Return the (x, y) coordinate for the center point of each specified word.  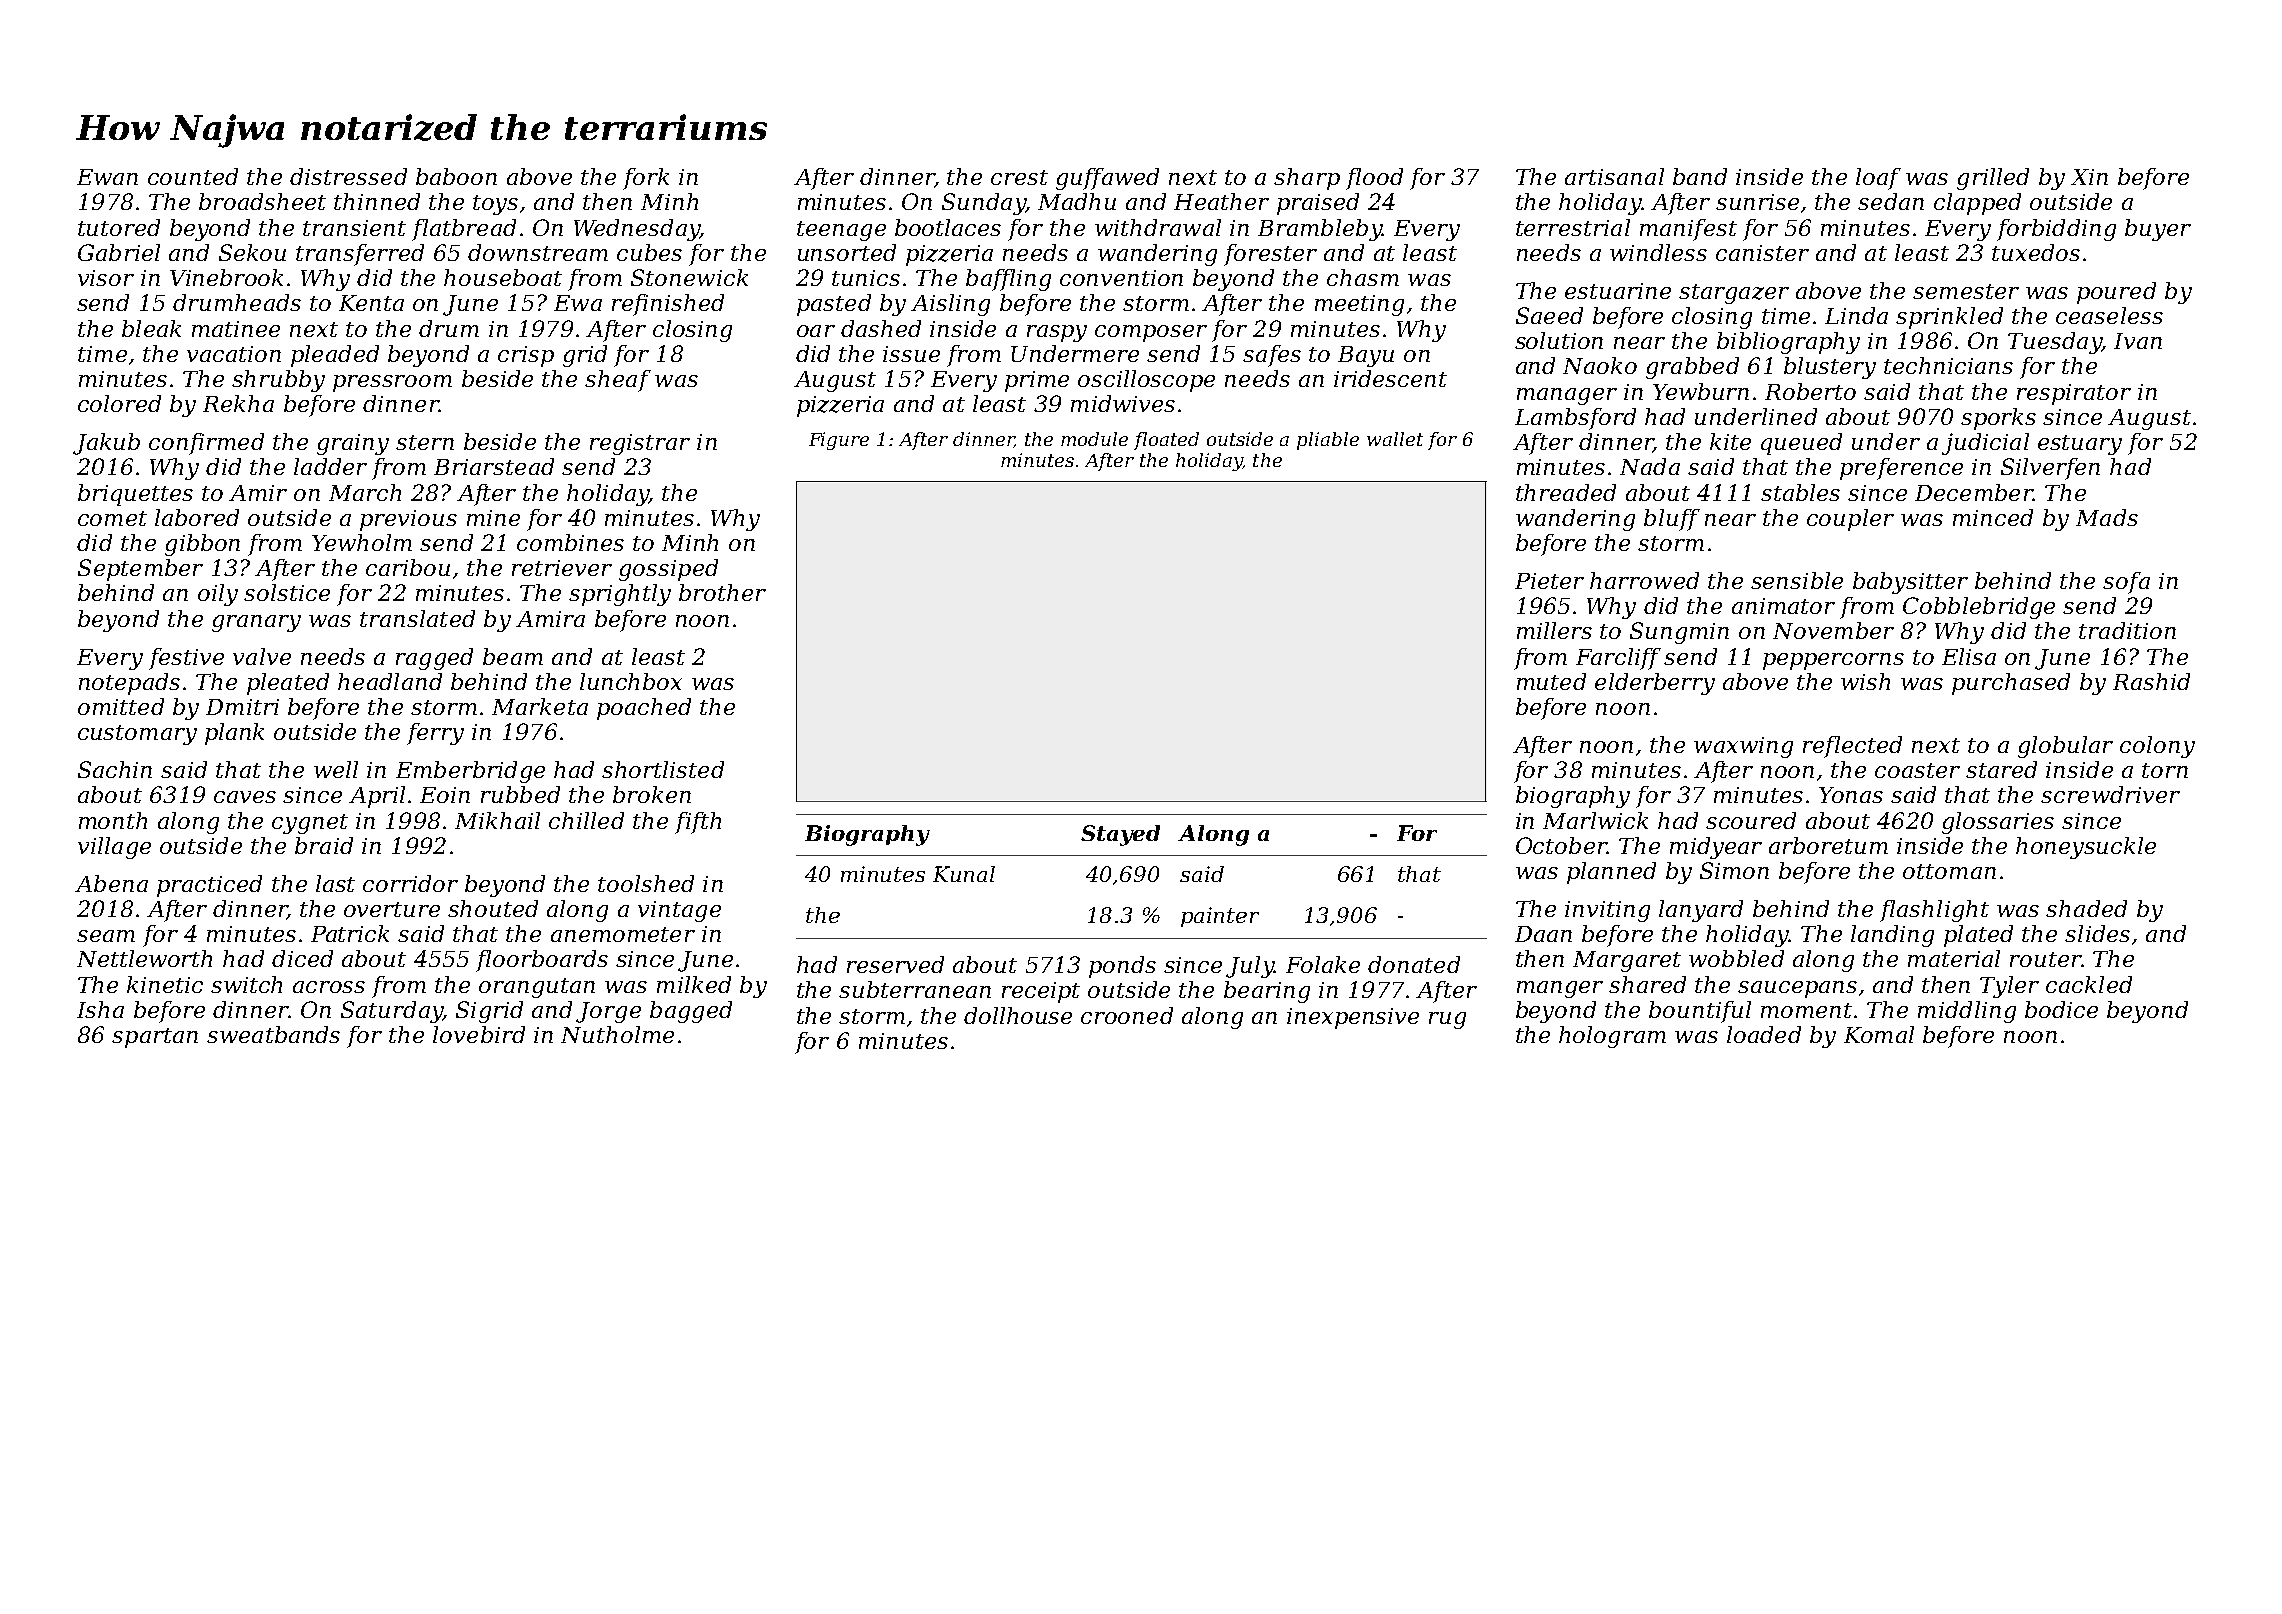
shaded (2086, 908)
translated (417, 618)
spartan (155, 1038)
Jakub (106, 444)
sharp (1307, 179)
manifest (1688, 230)
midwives (1123, 403)
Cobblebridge (1979, 608)
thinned (377, 201)
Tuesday (2054, 343)
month (113, 820)
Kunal (964, 874)
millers (1554, 630)
